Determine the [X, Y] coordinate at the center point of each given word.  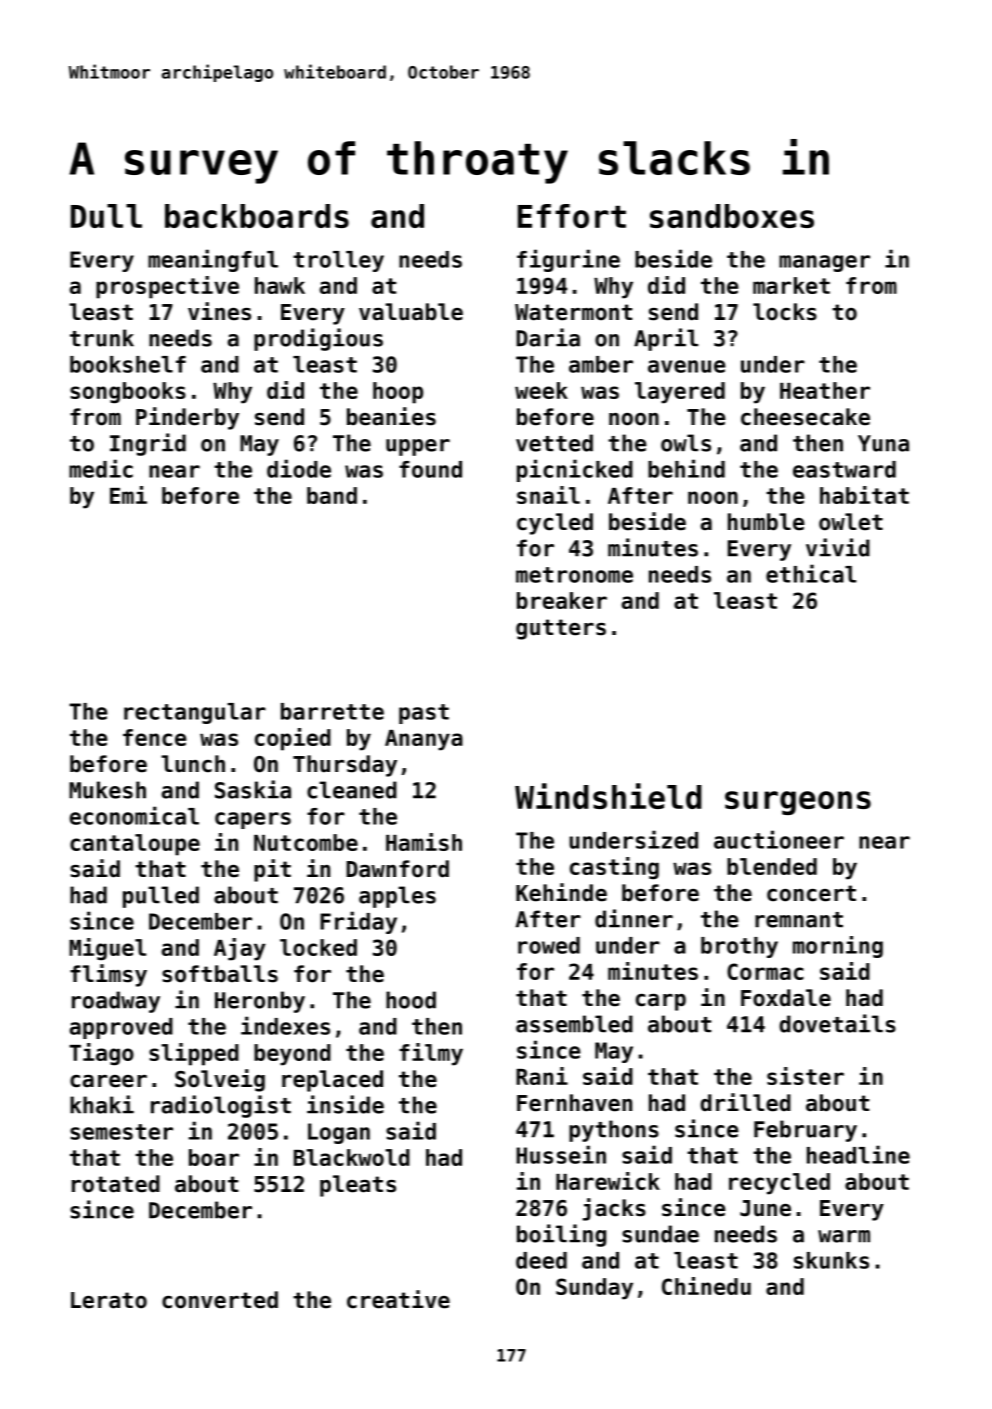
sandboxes [732, 216]
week [541, 390]
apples [397, 897]
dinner [634, 918]
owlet [851, 522]
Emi [128, 495]
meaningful [213, 260]
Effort [572, 216]
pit [272, 870]
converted [220, 1300]
